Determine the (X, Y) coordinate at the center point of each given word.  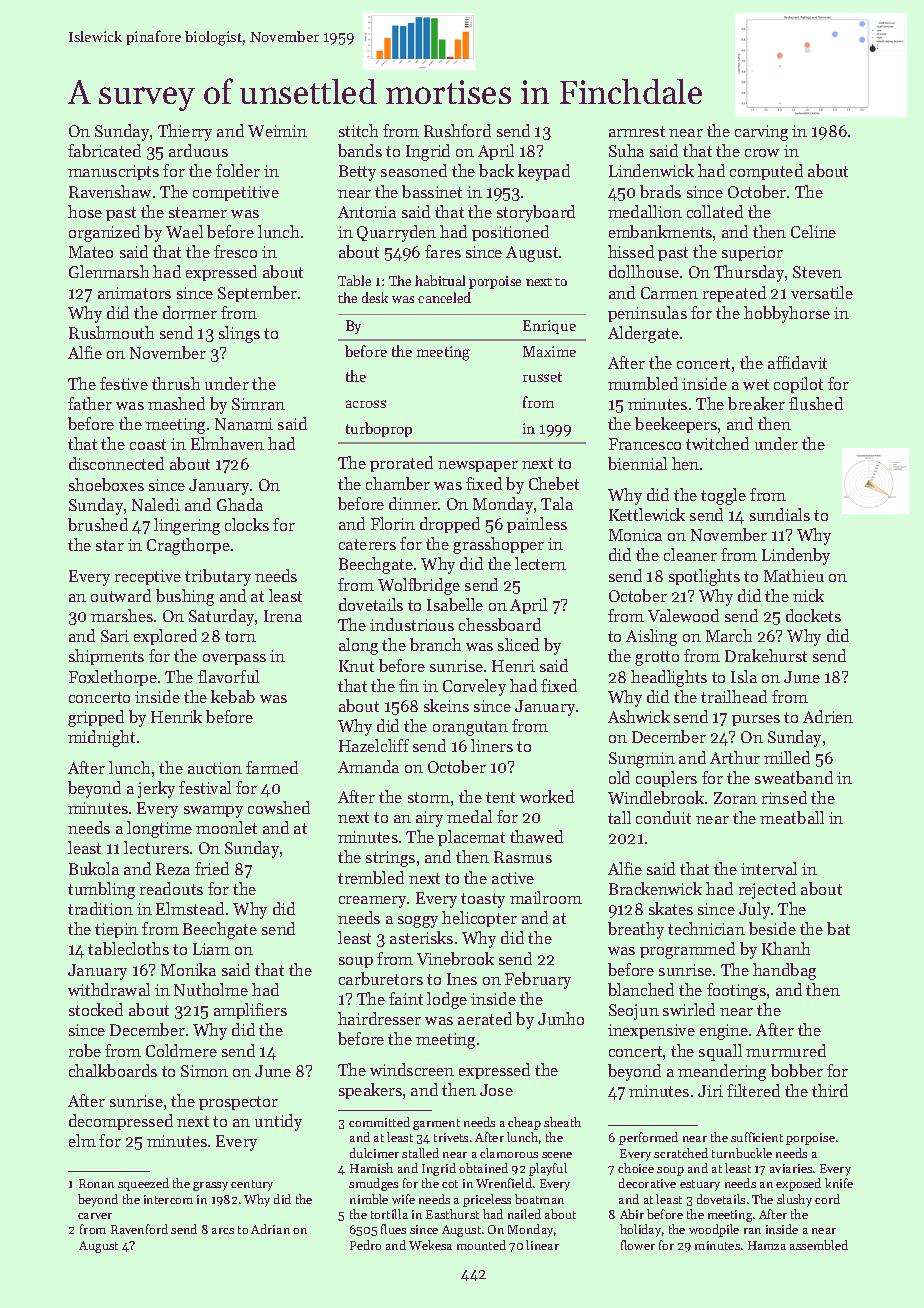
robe (85, 1050)
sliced (518, 644)
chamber (398, 483)
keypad (544, 172)
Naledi (156, 504)
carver (95, 1216)
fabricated (104, 150)
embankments (660, 231)
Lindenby (796, 556)
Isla (744, 676)
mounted (481, 1245)
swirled (689, 1009)
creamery (373, 902)
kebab (233, 696)
